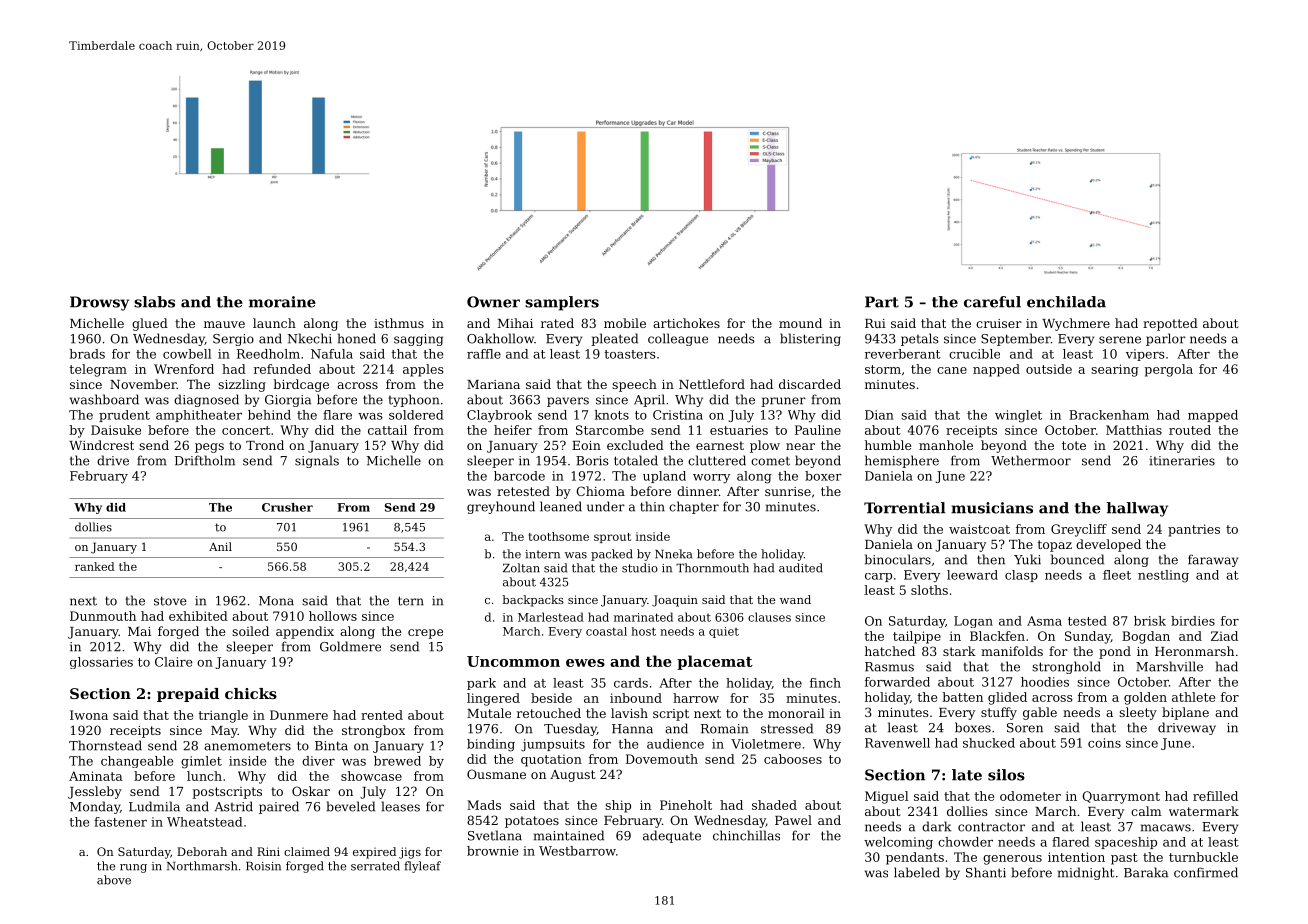 The width and height of the document is (1308, 924). I want to click on prudent, so click(124, 416).
